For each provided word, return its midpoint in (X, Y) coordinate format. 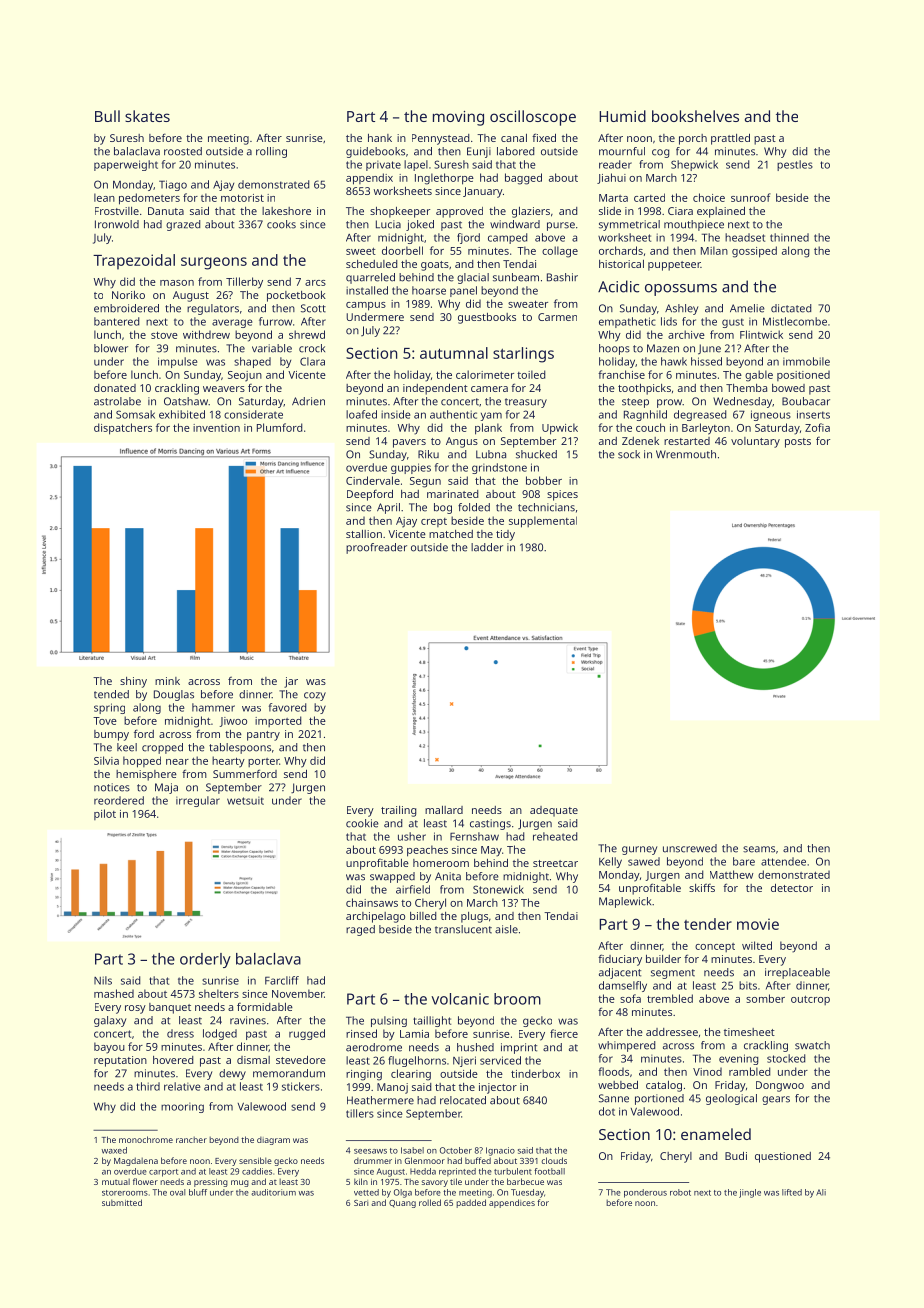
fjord (468, 238)
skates (147, 116)
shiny (133, 682)
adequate (554, 811)
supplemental (543, 522)
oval (177, 1192)
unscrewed (690, 848)
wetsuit (245, 801)
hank (380, 138)
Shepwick (694, 165)
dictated (791, 308)
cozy (315, 696)
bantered (117, 321)
